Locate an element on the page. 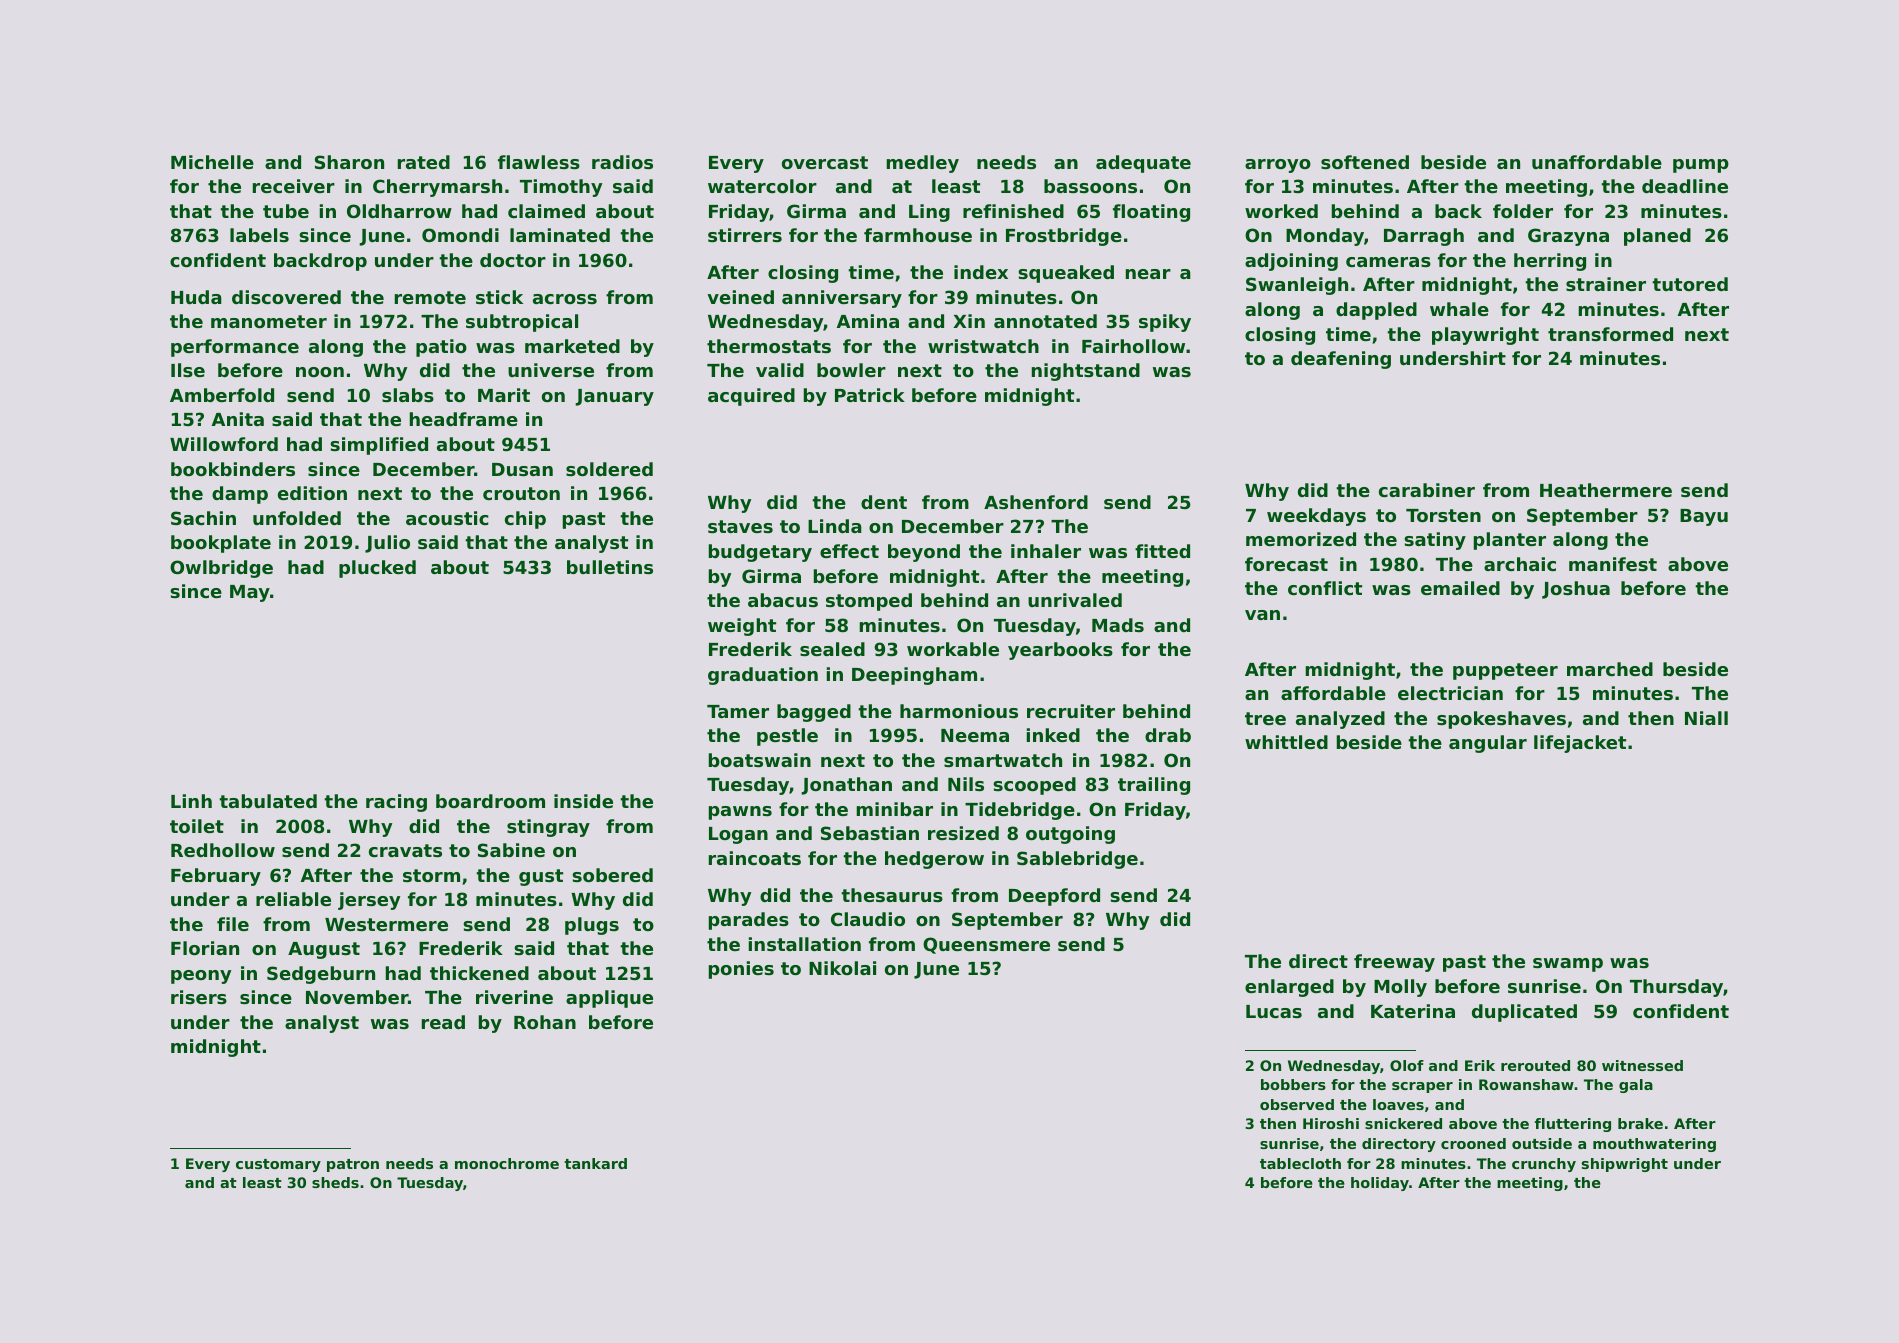 The height and width of the page is (1343, 1899). softened is located at coordinates (1365, 162).
